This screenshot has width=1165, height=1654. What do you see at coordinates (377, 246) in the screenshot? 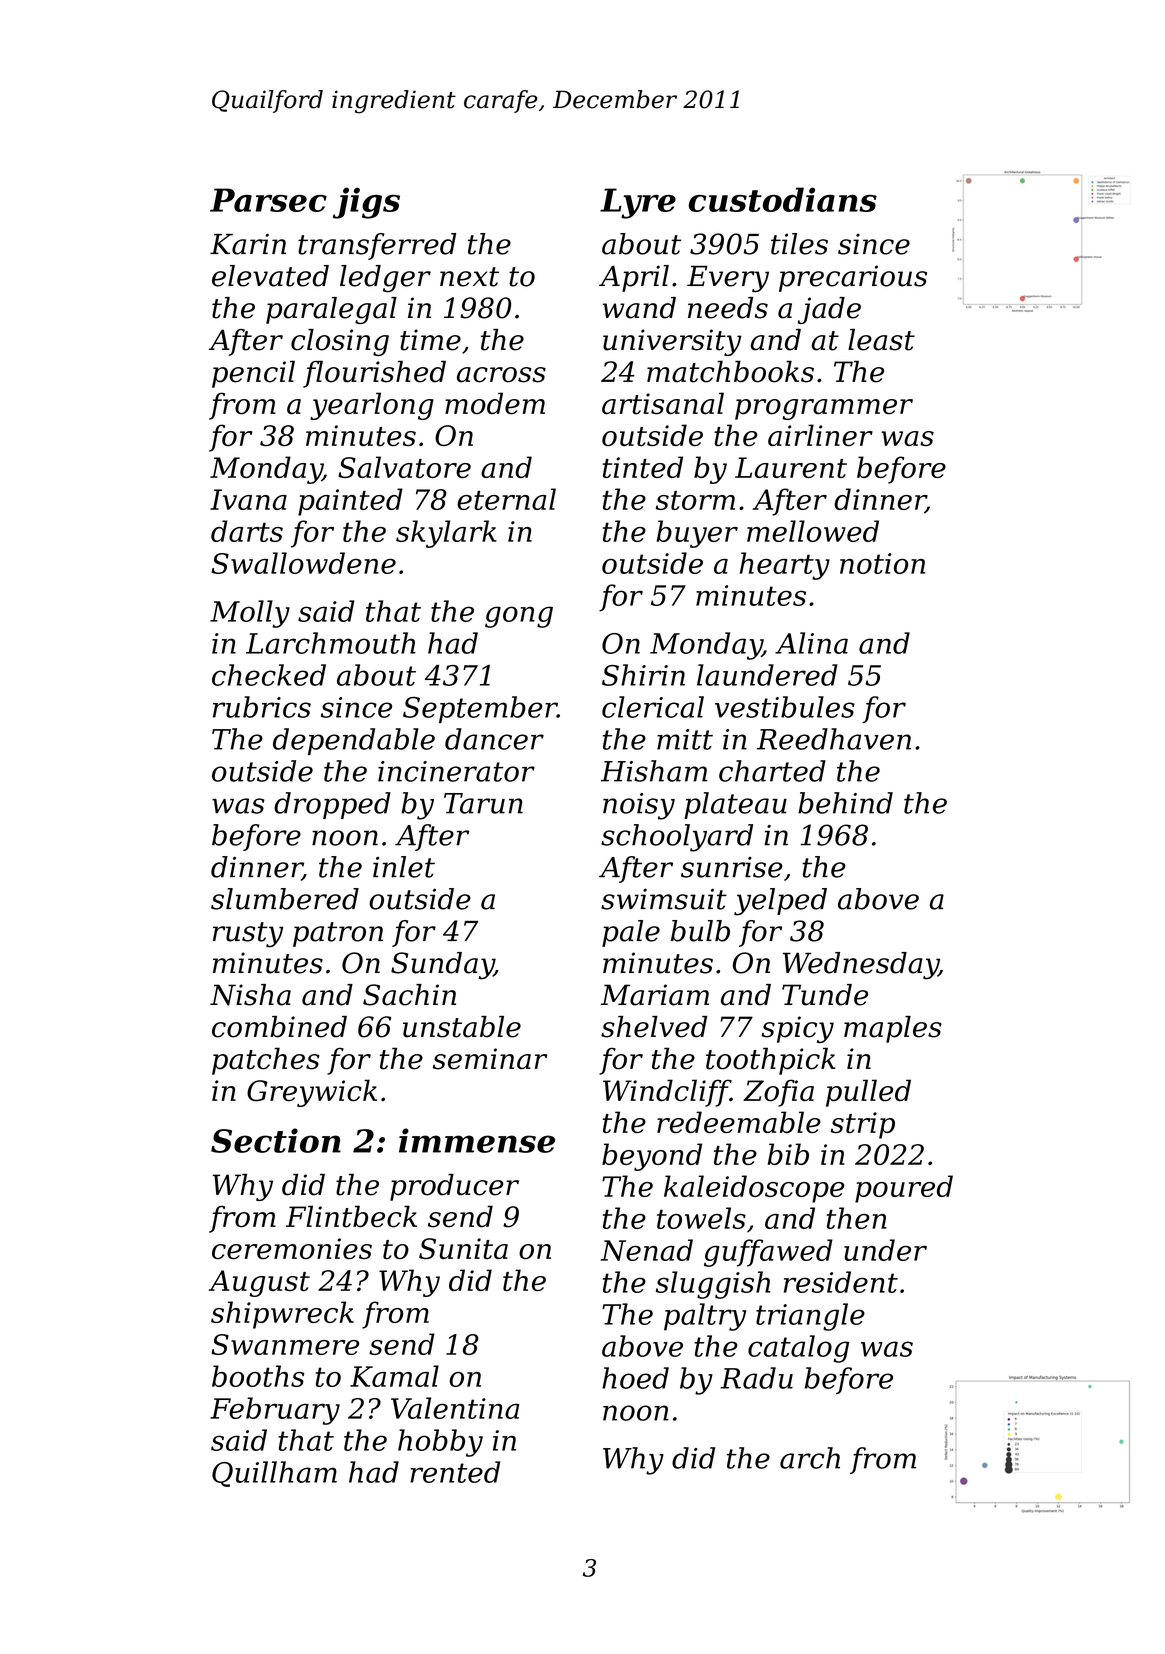
I see `transferred` at bounding box center [377, 246].
